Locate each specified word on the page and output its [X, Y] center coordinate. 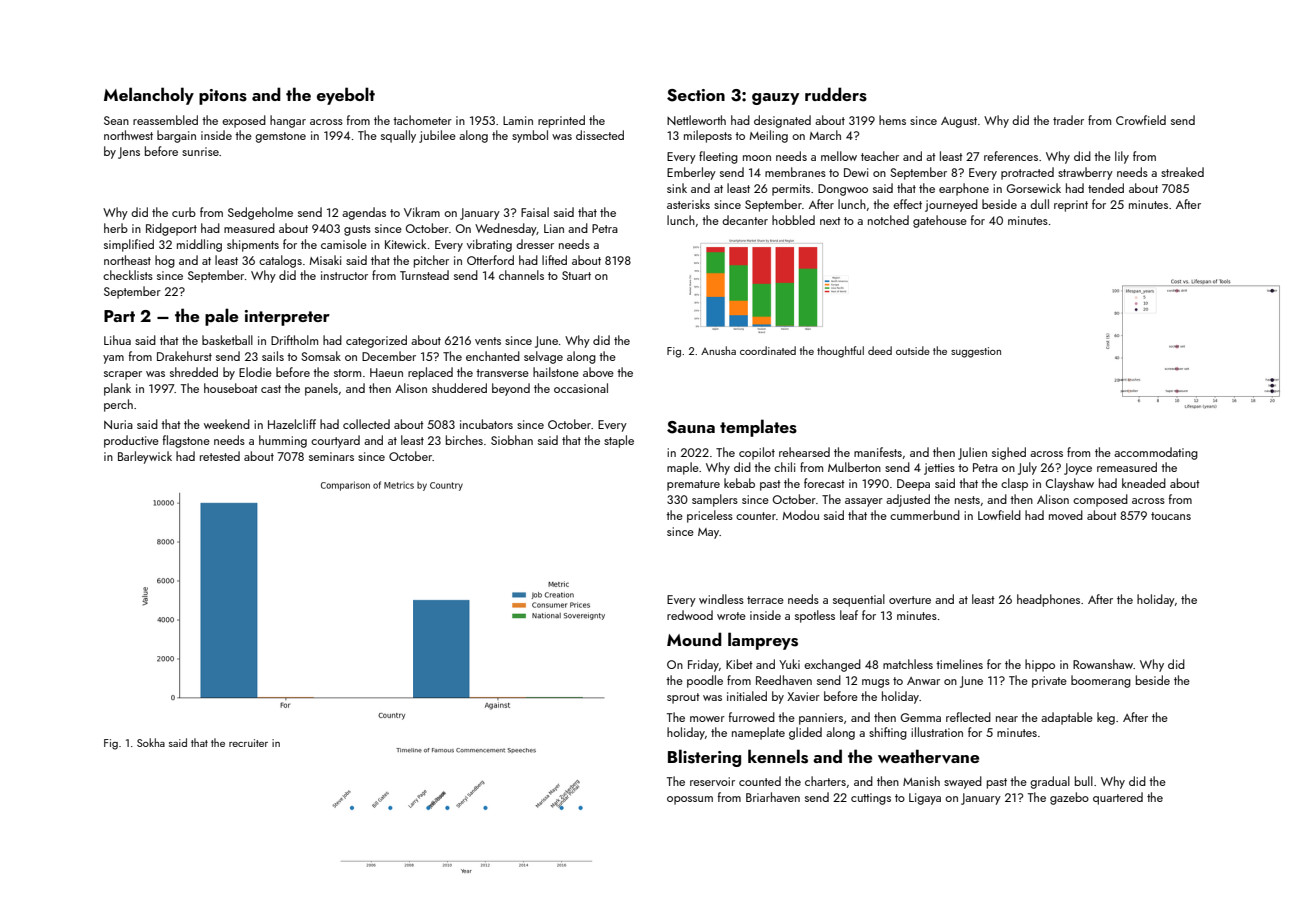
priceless [710, 516]
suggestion [976, 352]
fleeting [718, 157]
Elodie [255, 372]
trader [1068, 120]
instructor [344, 275]
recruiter [248, 743]
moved [1066, 515]
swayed [963, 782]
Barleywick [145, 457]
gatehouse [940, 221]
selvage [543, 357]
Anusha [718, 350]
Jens [129, 153]
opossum [690, 800]
